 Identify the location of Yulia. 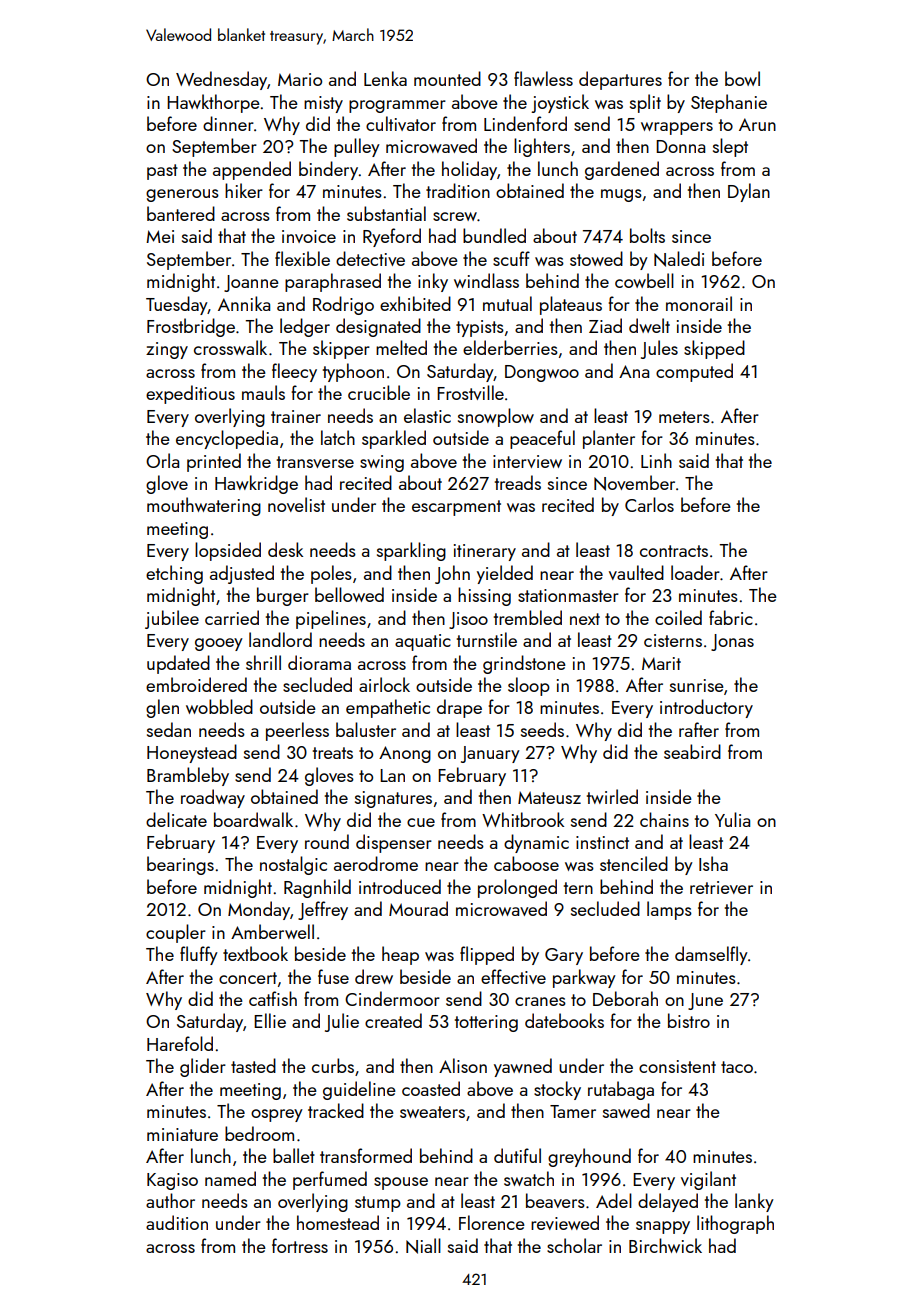
(732, 819).
